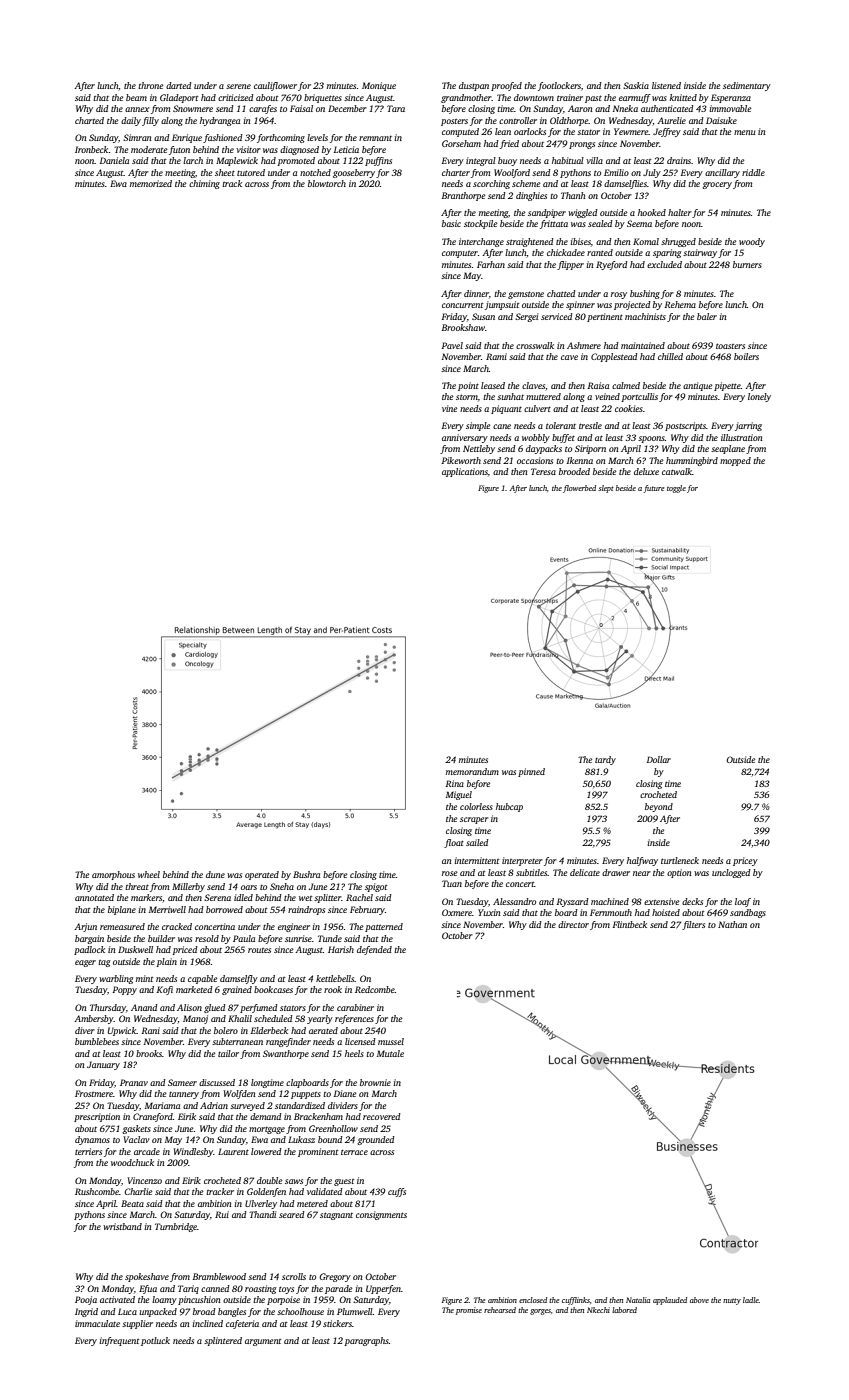  Describe the element at coordinates (659, 759) in the page. I see `Dollar` at that location.
